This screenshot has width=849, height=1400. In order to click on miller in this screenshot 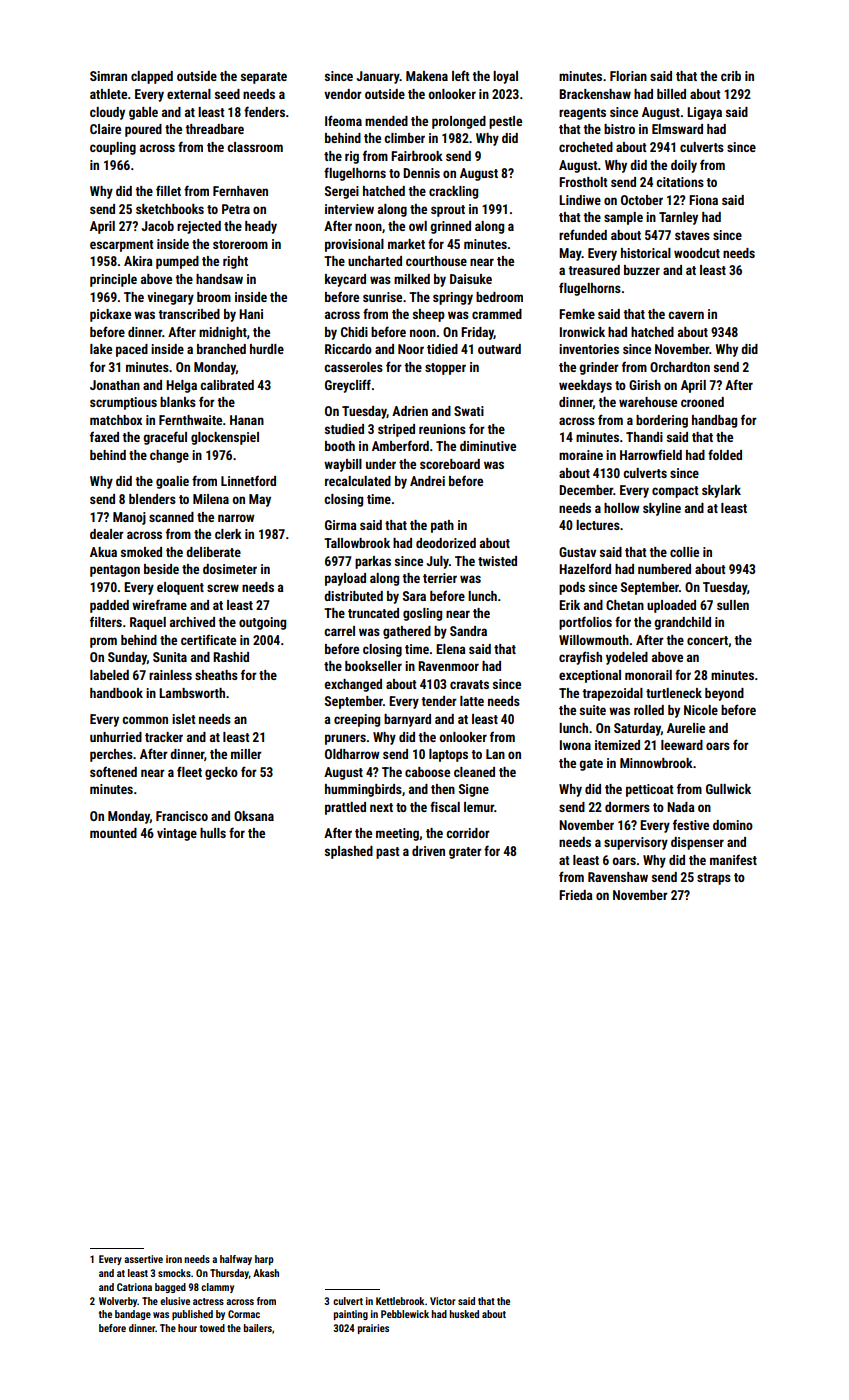, I will do `click(246, 754)`.
